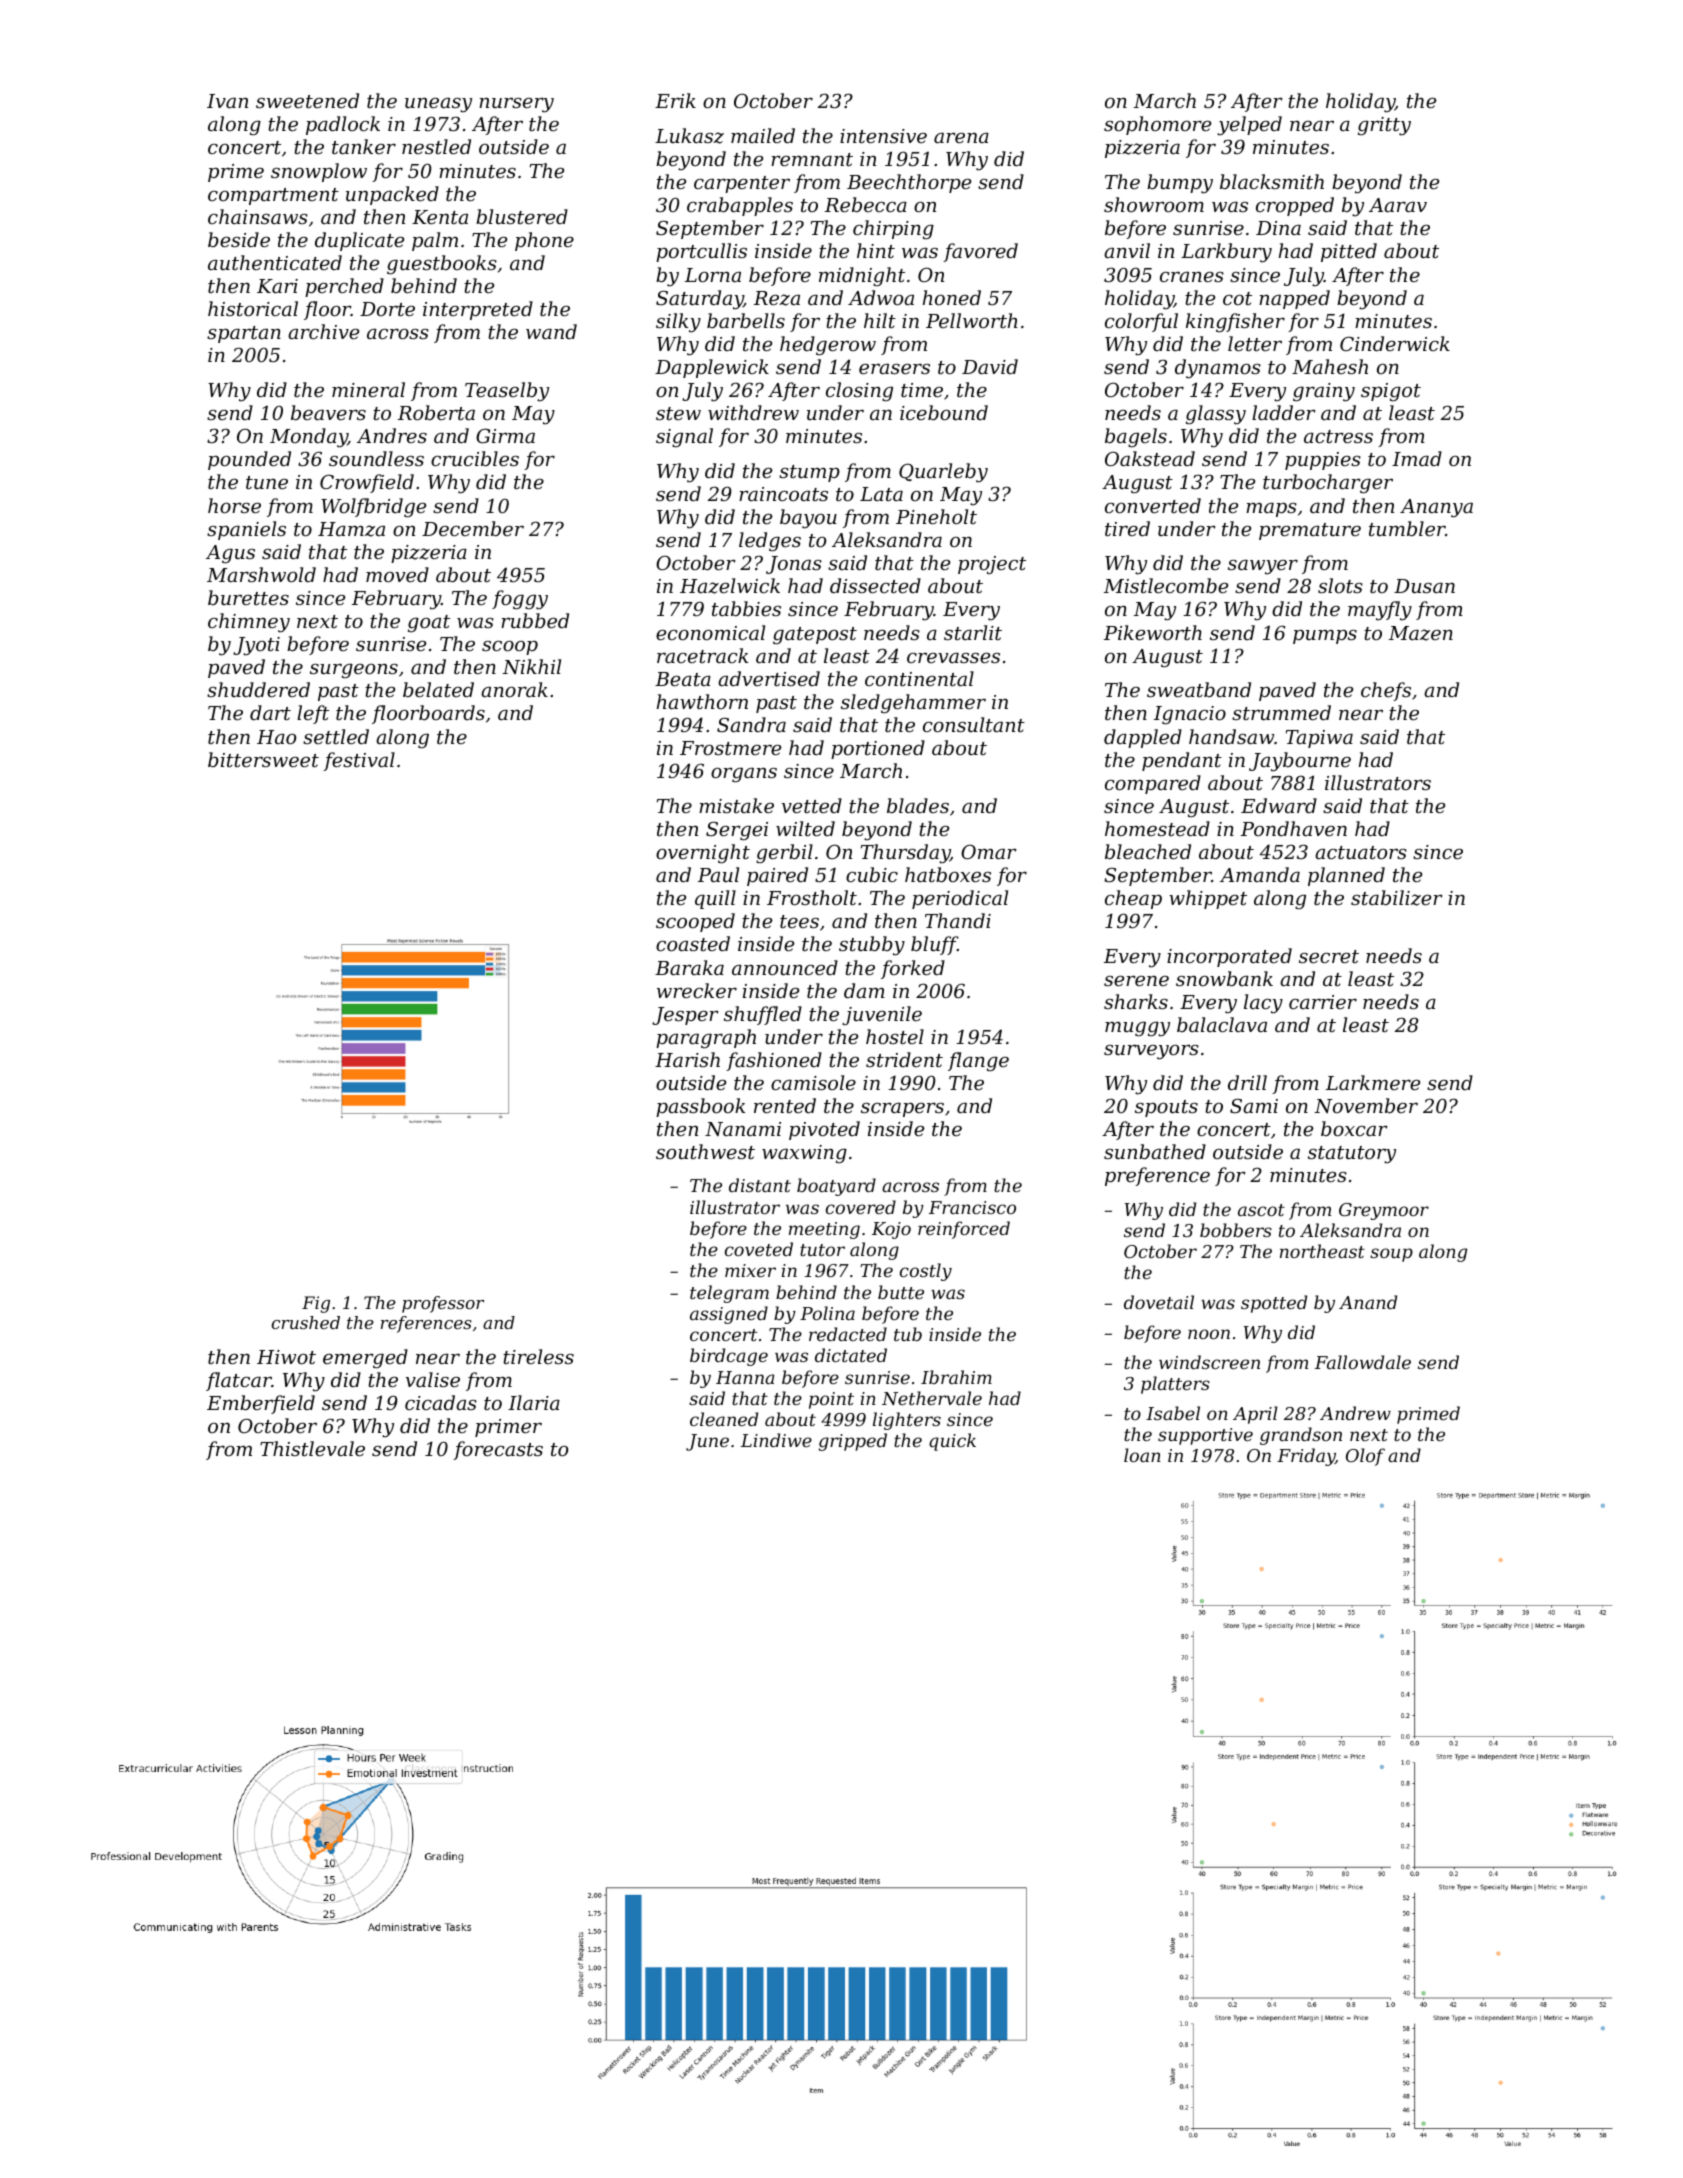 Image resolution: width=1683 pixels, height=2178 pixels. Describe the element at coordinates (872, 874) in the page. I see `cubic` at that location.
